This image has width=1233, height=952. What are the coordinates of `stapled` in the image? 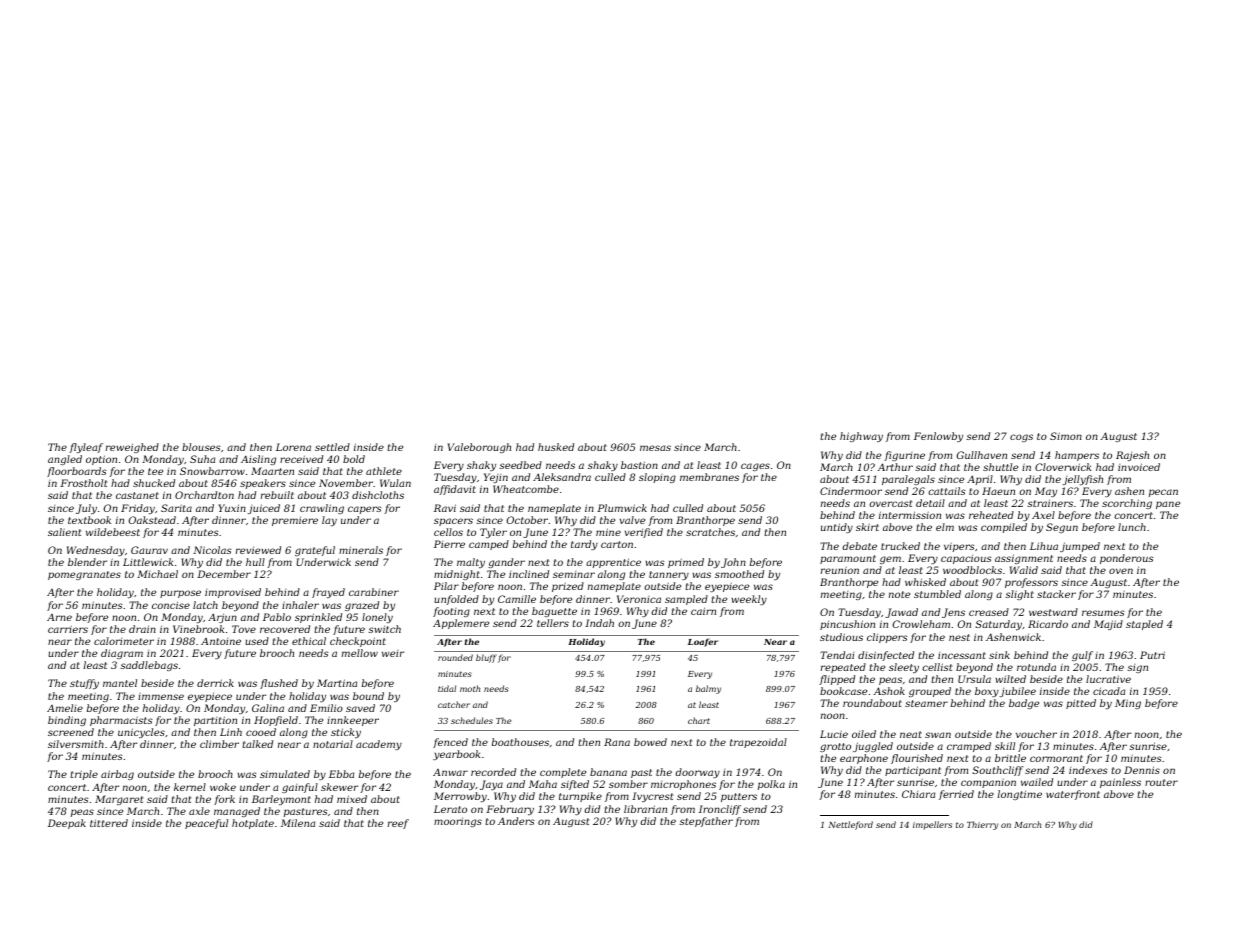 It's located at (1144, 625).
